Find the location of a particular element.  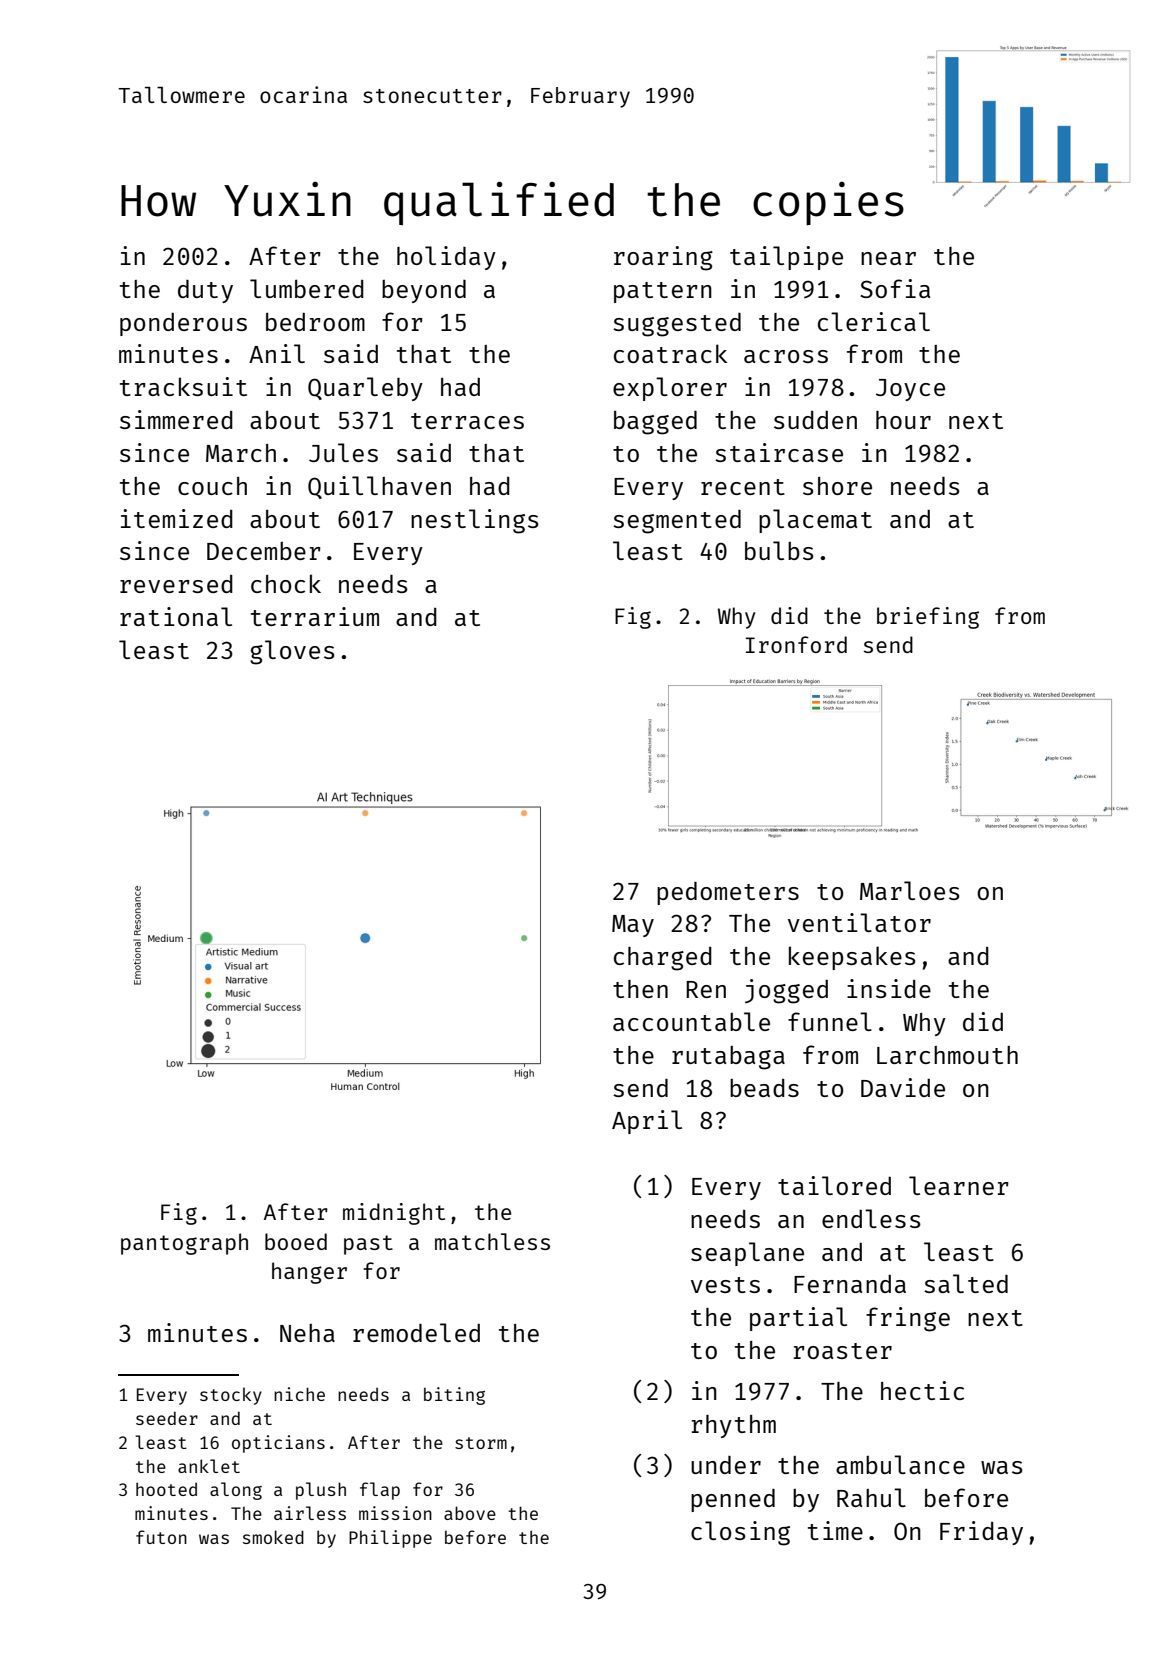

briefing is located at coordinates (928, 618).
